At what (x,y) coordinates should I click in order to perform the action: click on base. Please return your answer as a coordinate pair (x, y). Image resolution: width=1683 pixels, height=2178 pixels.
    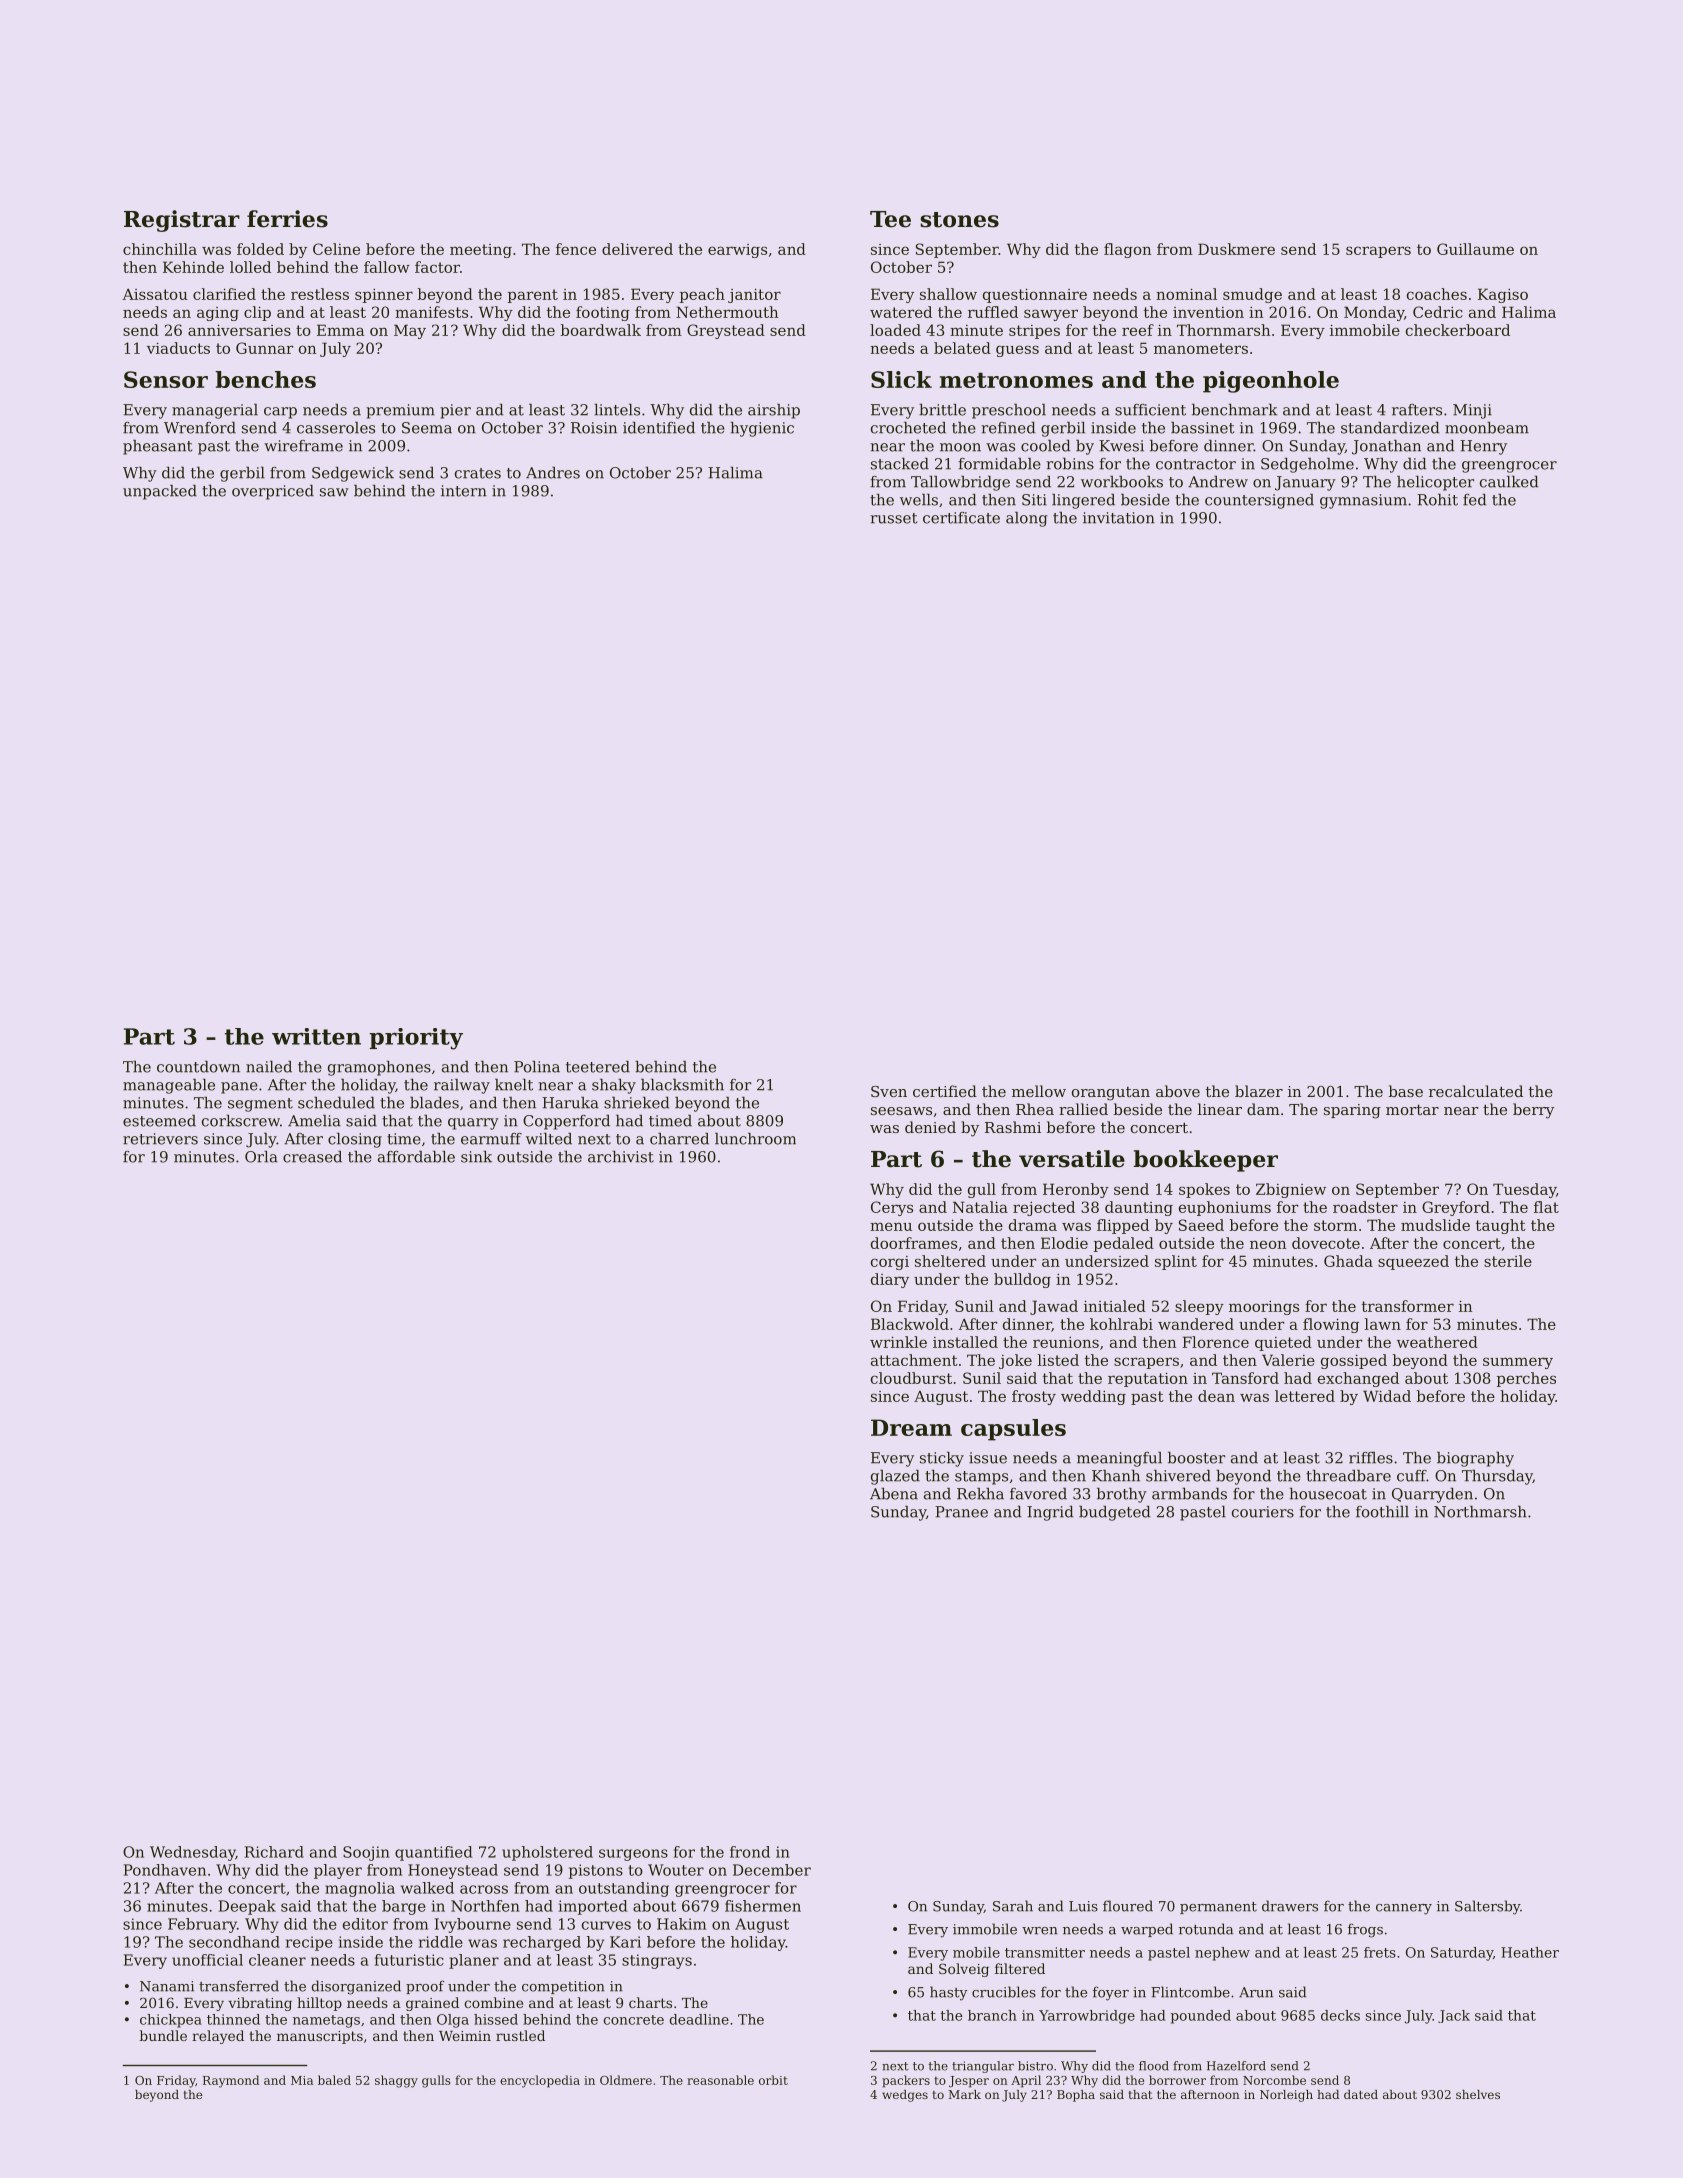
    Looking at the image, I should click on (1406, 1091).
